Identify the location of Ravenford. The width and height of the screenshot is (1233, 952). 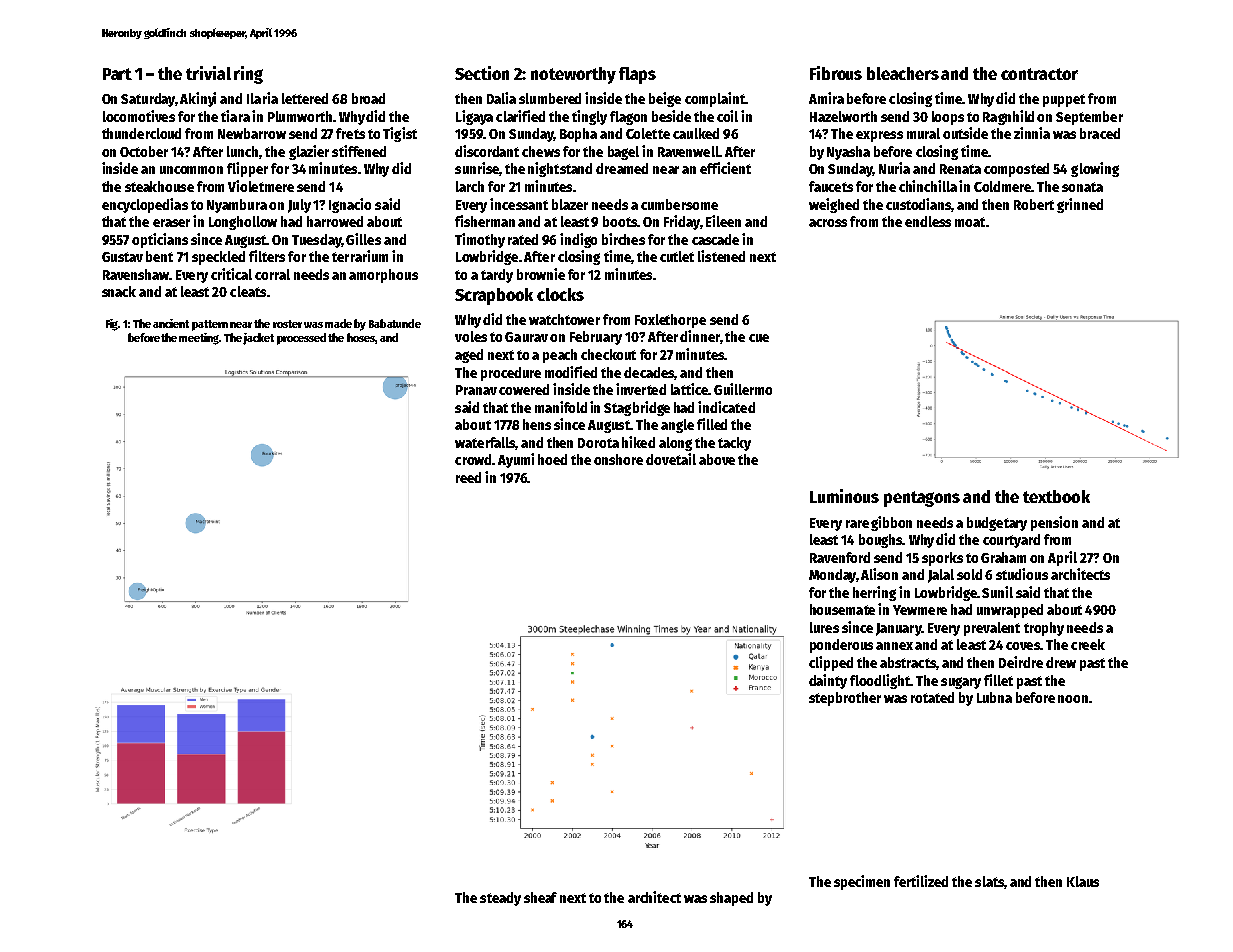
(840, 557).
